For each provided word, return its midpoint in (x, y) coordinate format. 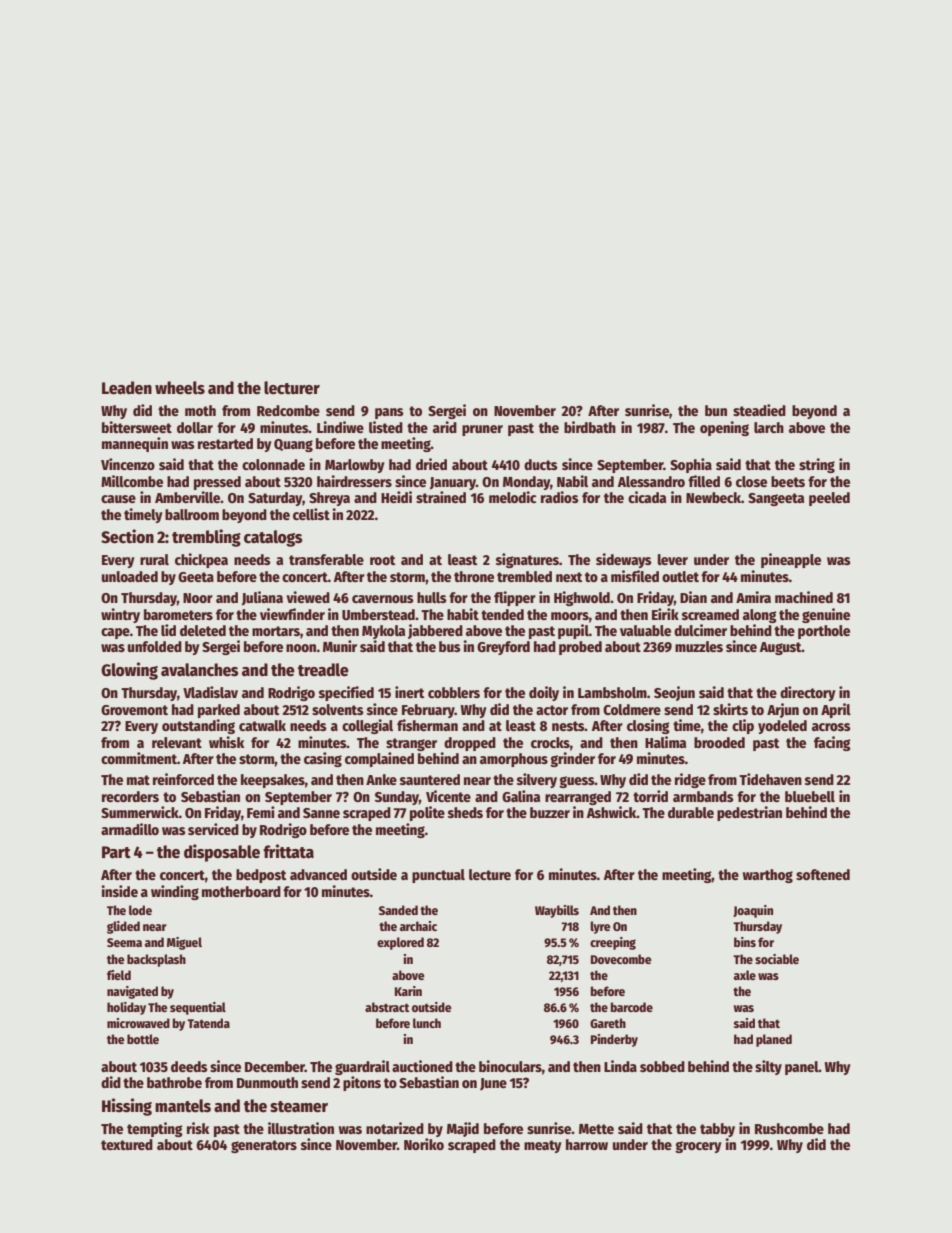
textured (127, 1144)
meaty (543, 1146)
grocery (698, 1147)
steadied (759, 410)
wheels (180, 388)
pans (389, 413)
